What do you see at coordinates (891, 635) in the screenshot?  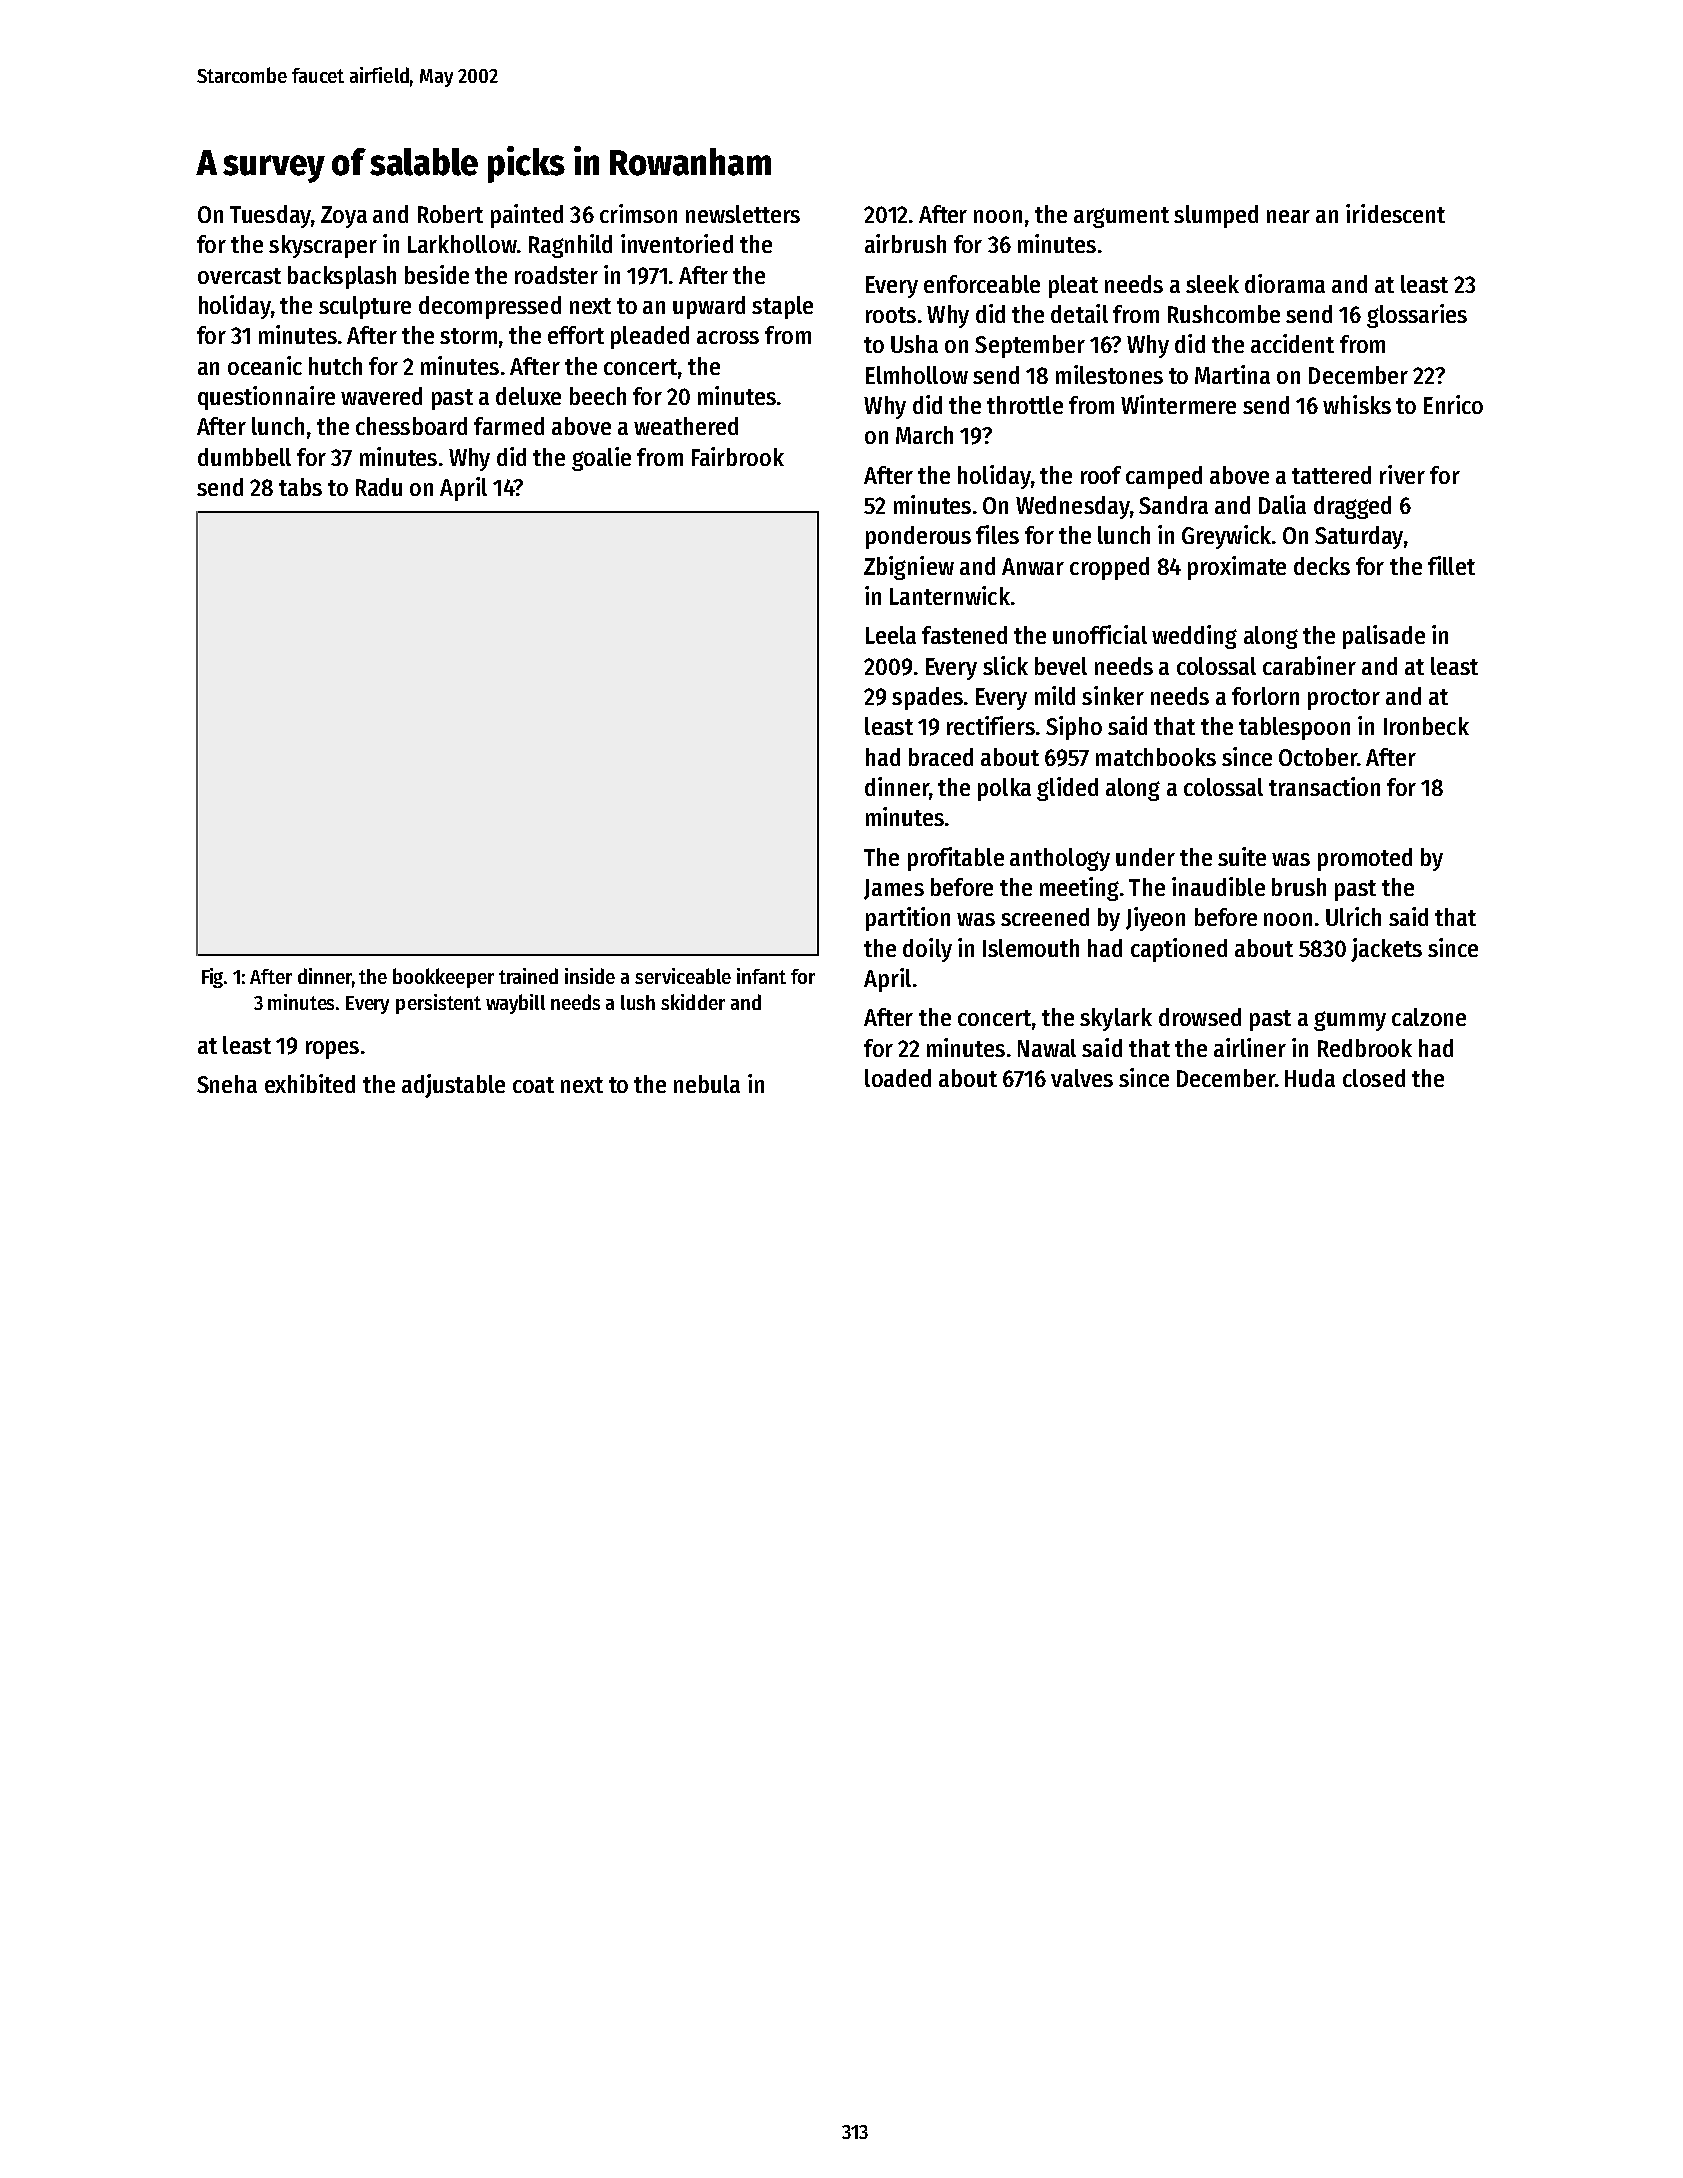 I see `Leela` at bounding box center [891, 635].
